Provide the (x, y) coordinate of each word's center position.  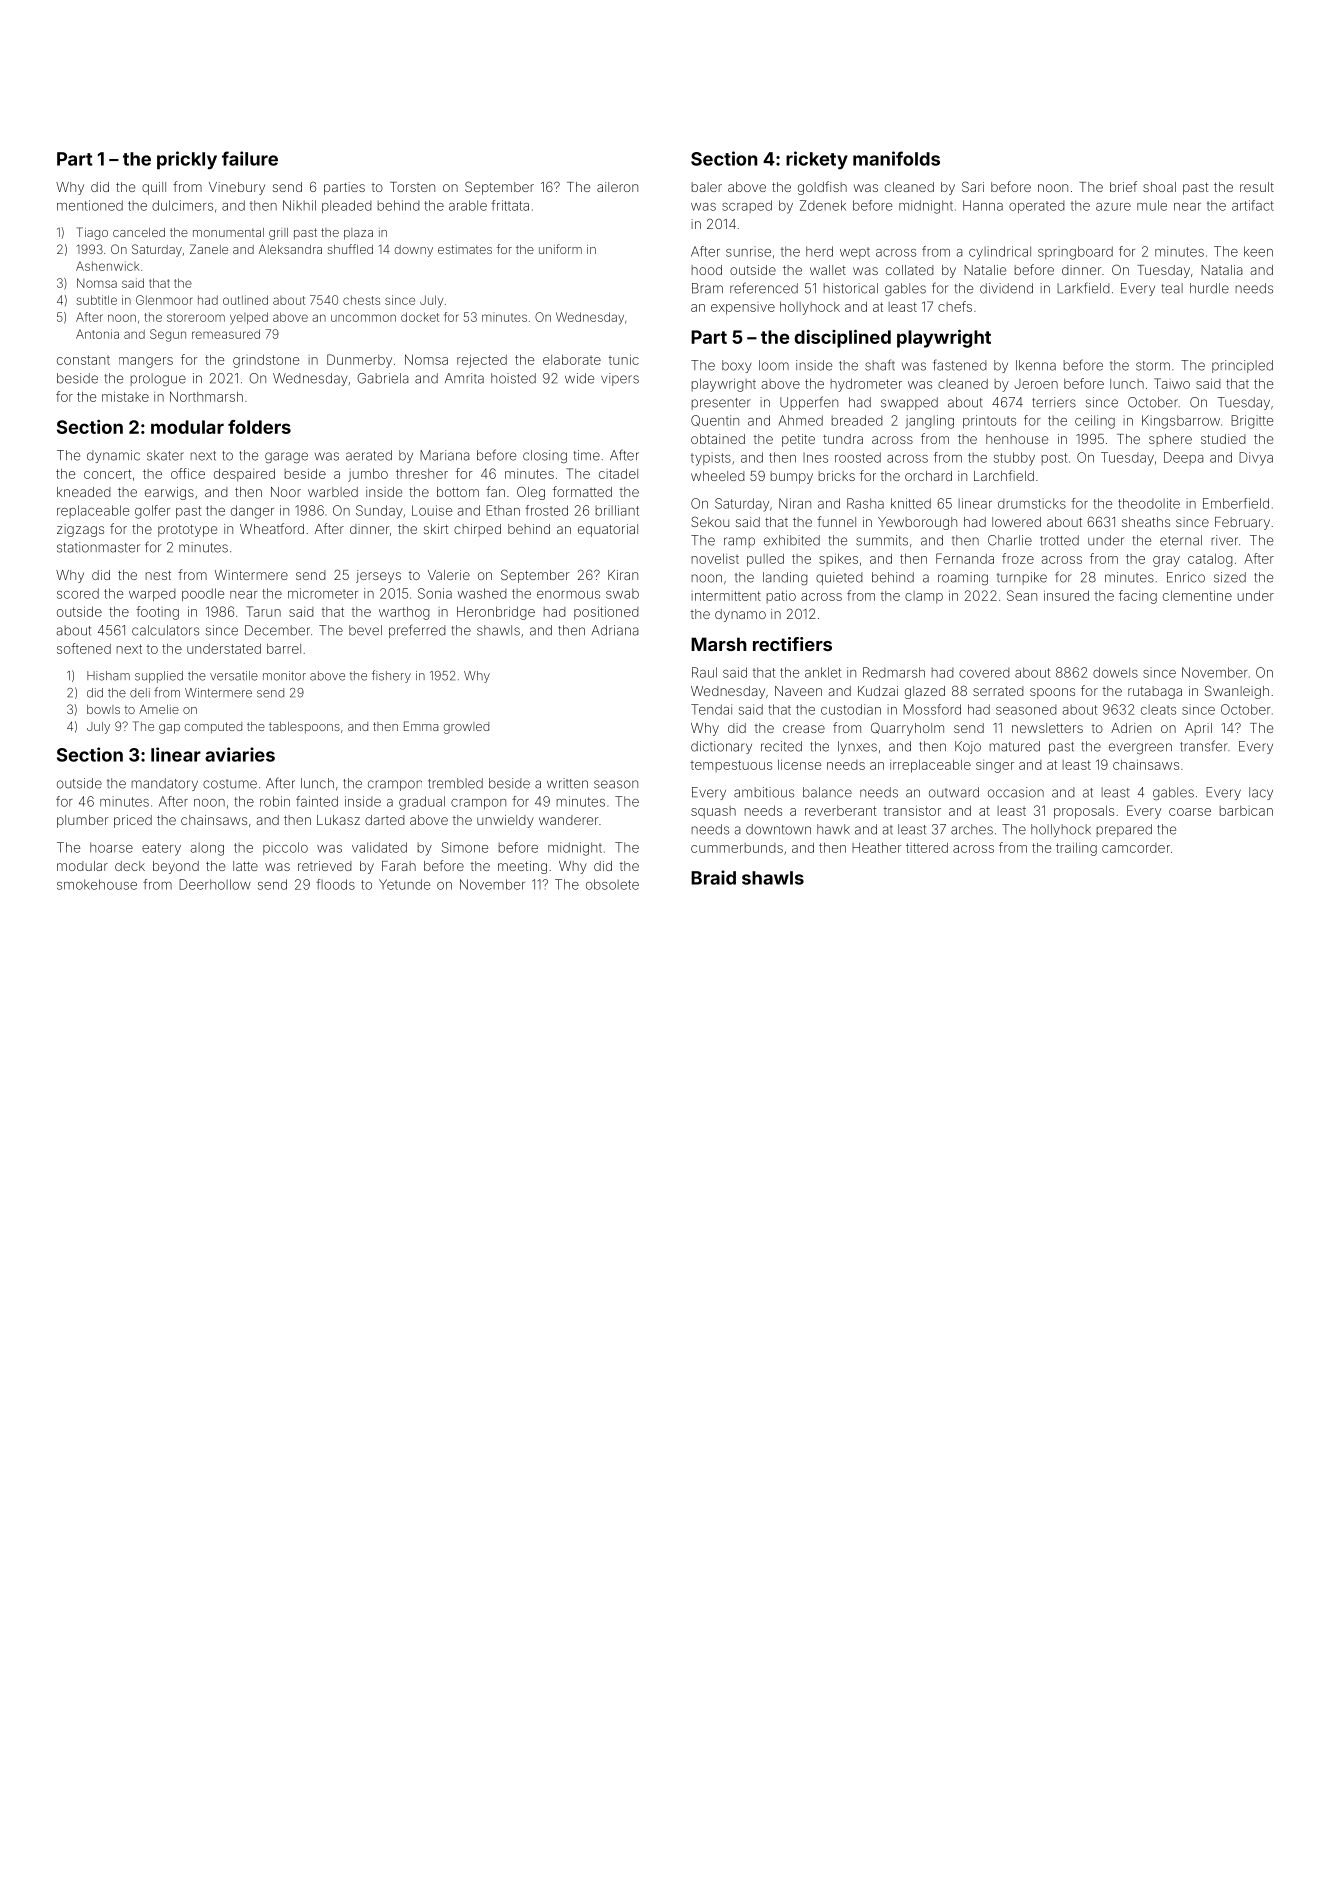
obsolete (612, 884)
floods (335, 884)
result (1257, 187)
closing (545, 456)
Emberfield (1236, 503)
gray (1166, 561)
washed (482, 593)
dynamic (113, 456)
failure (250, 158)
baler (707, 187)
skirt (436, 529)
